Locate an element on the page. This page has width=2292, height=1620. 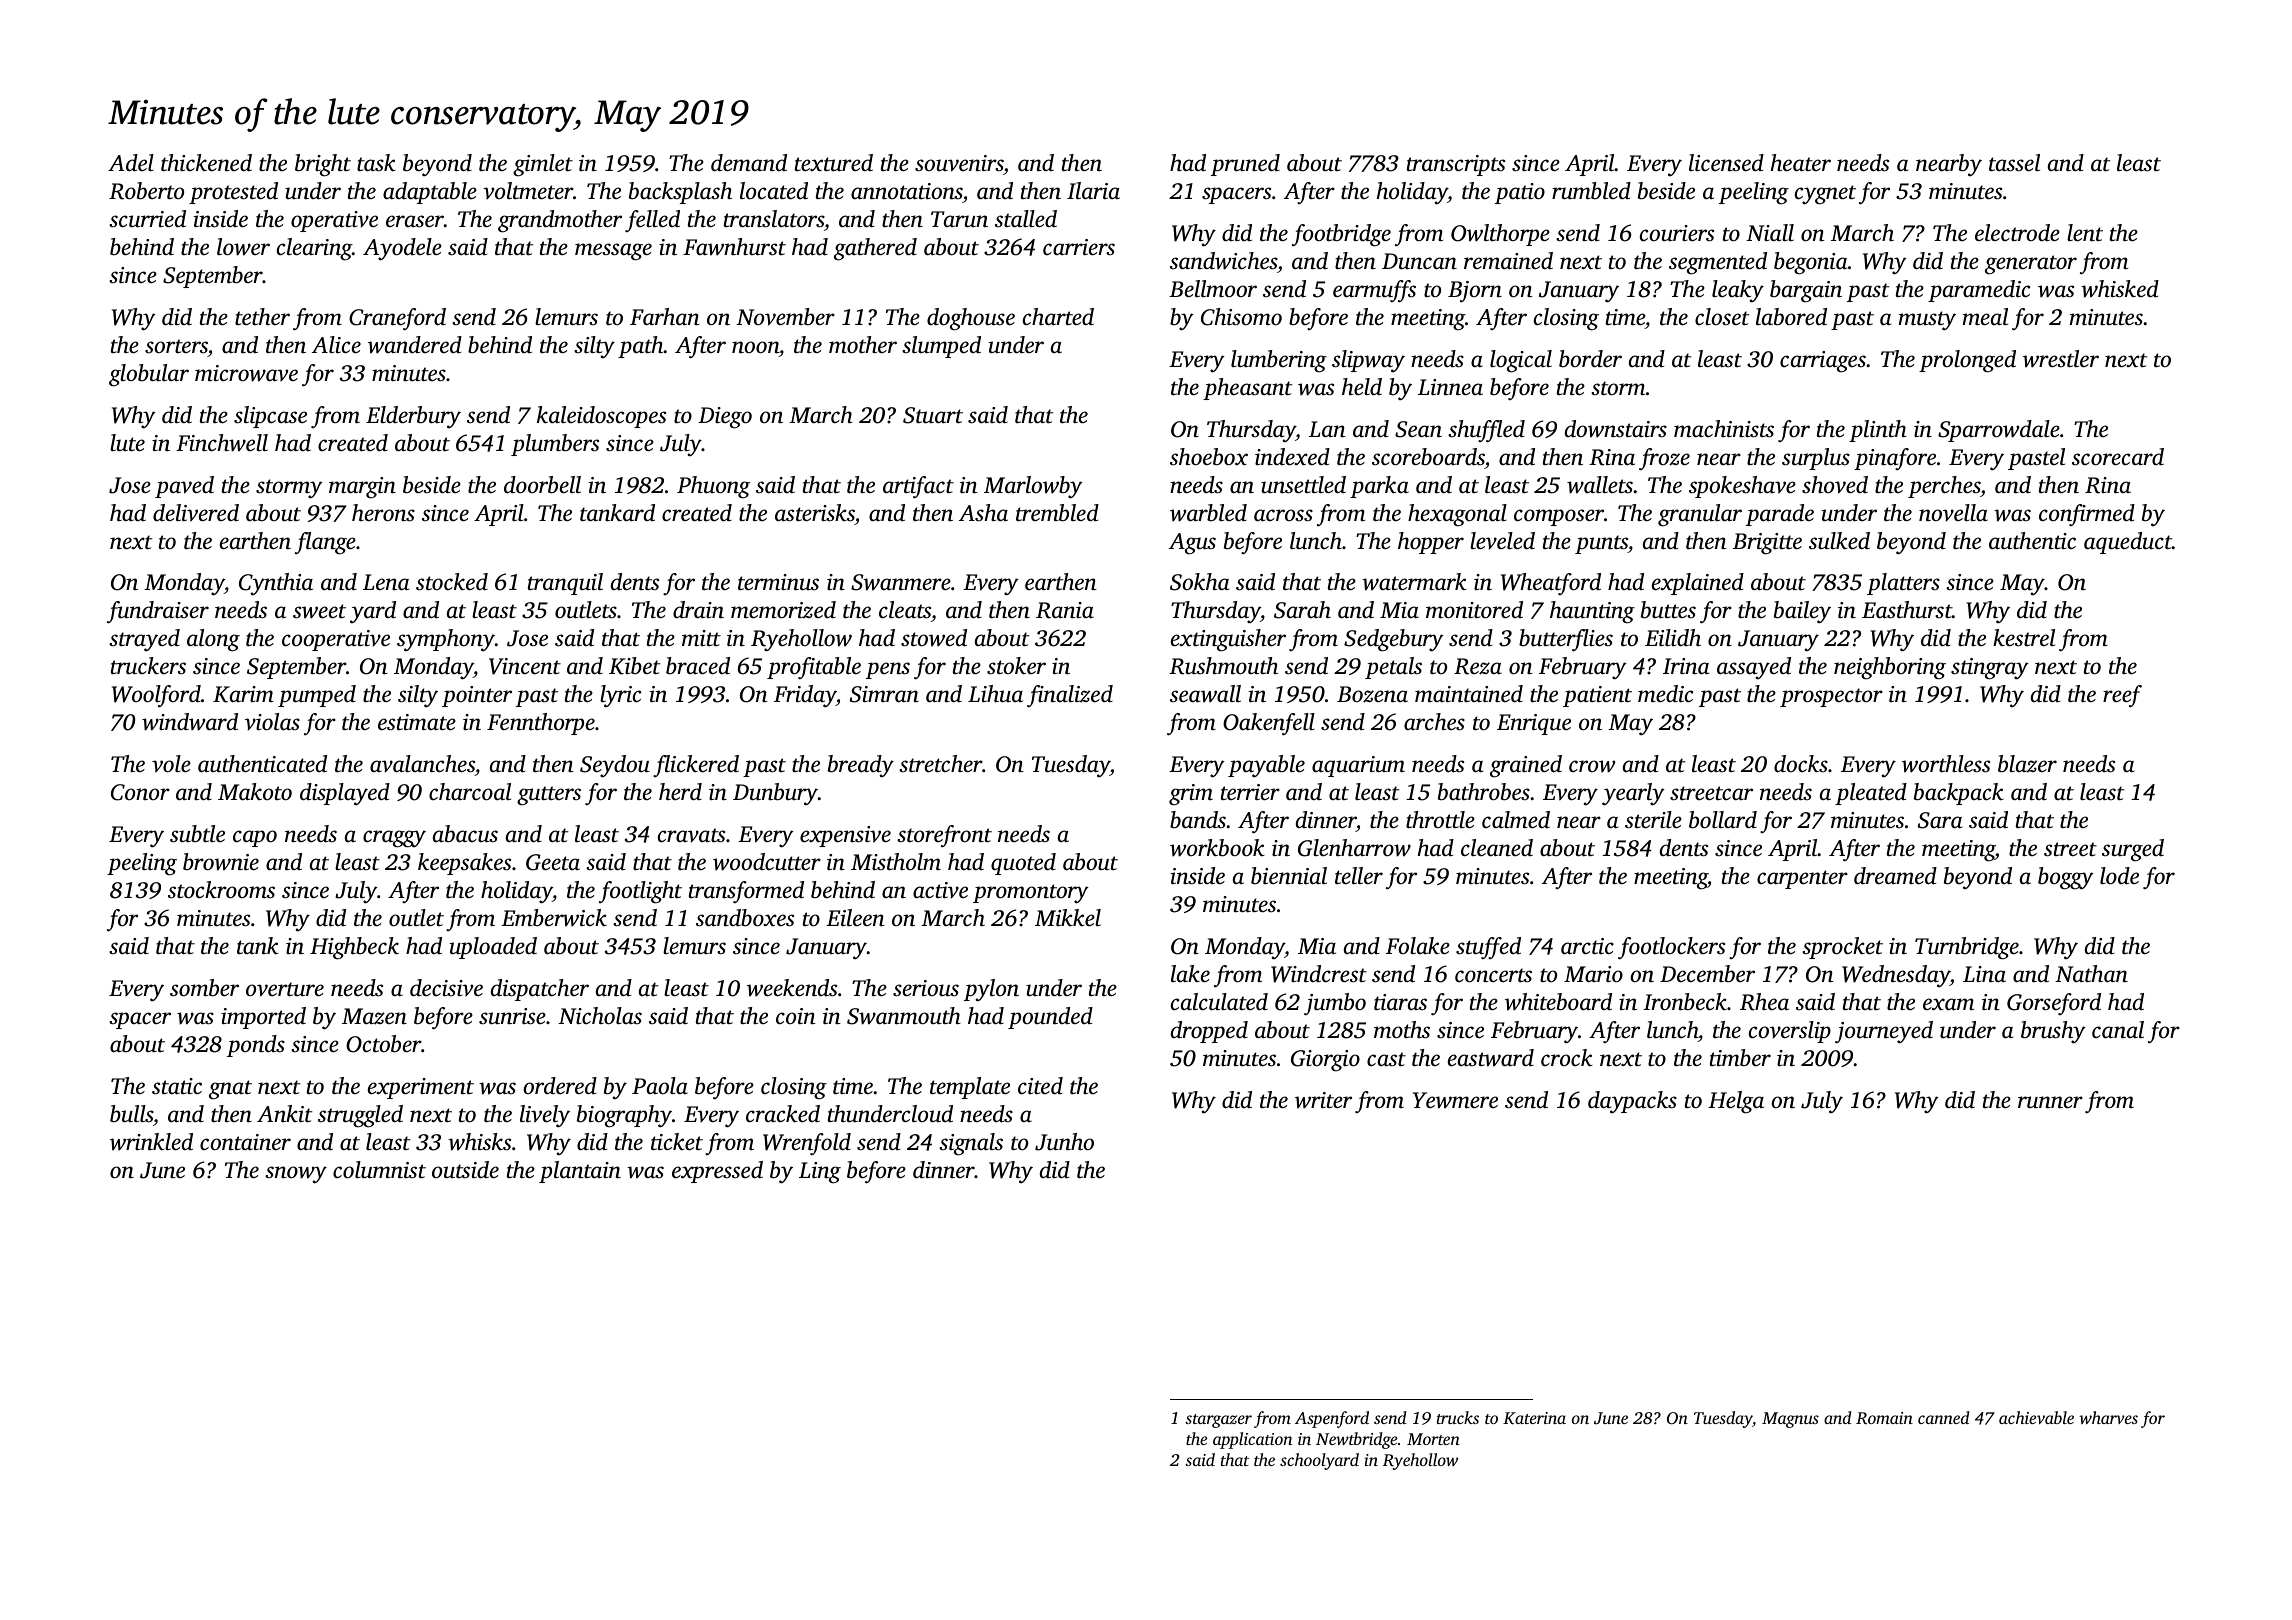
segmented is located at coordinates (1718, 263).
